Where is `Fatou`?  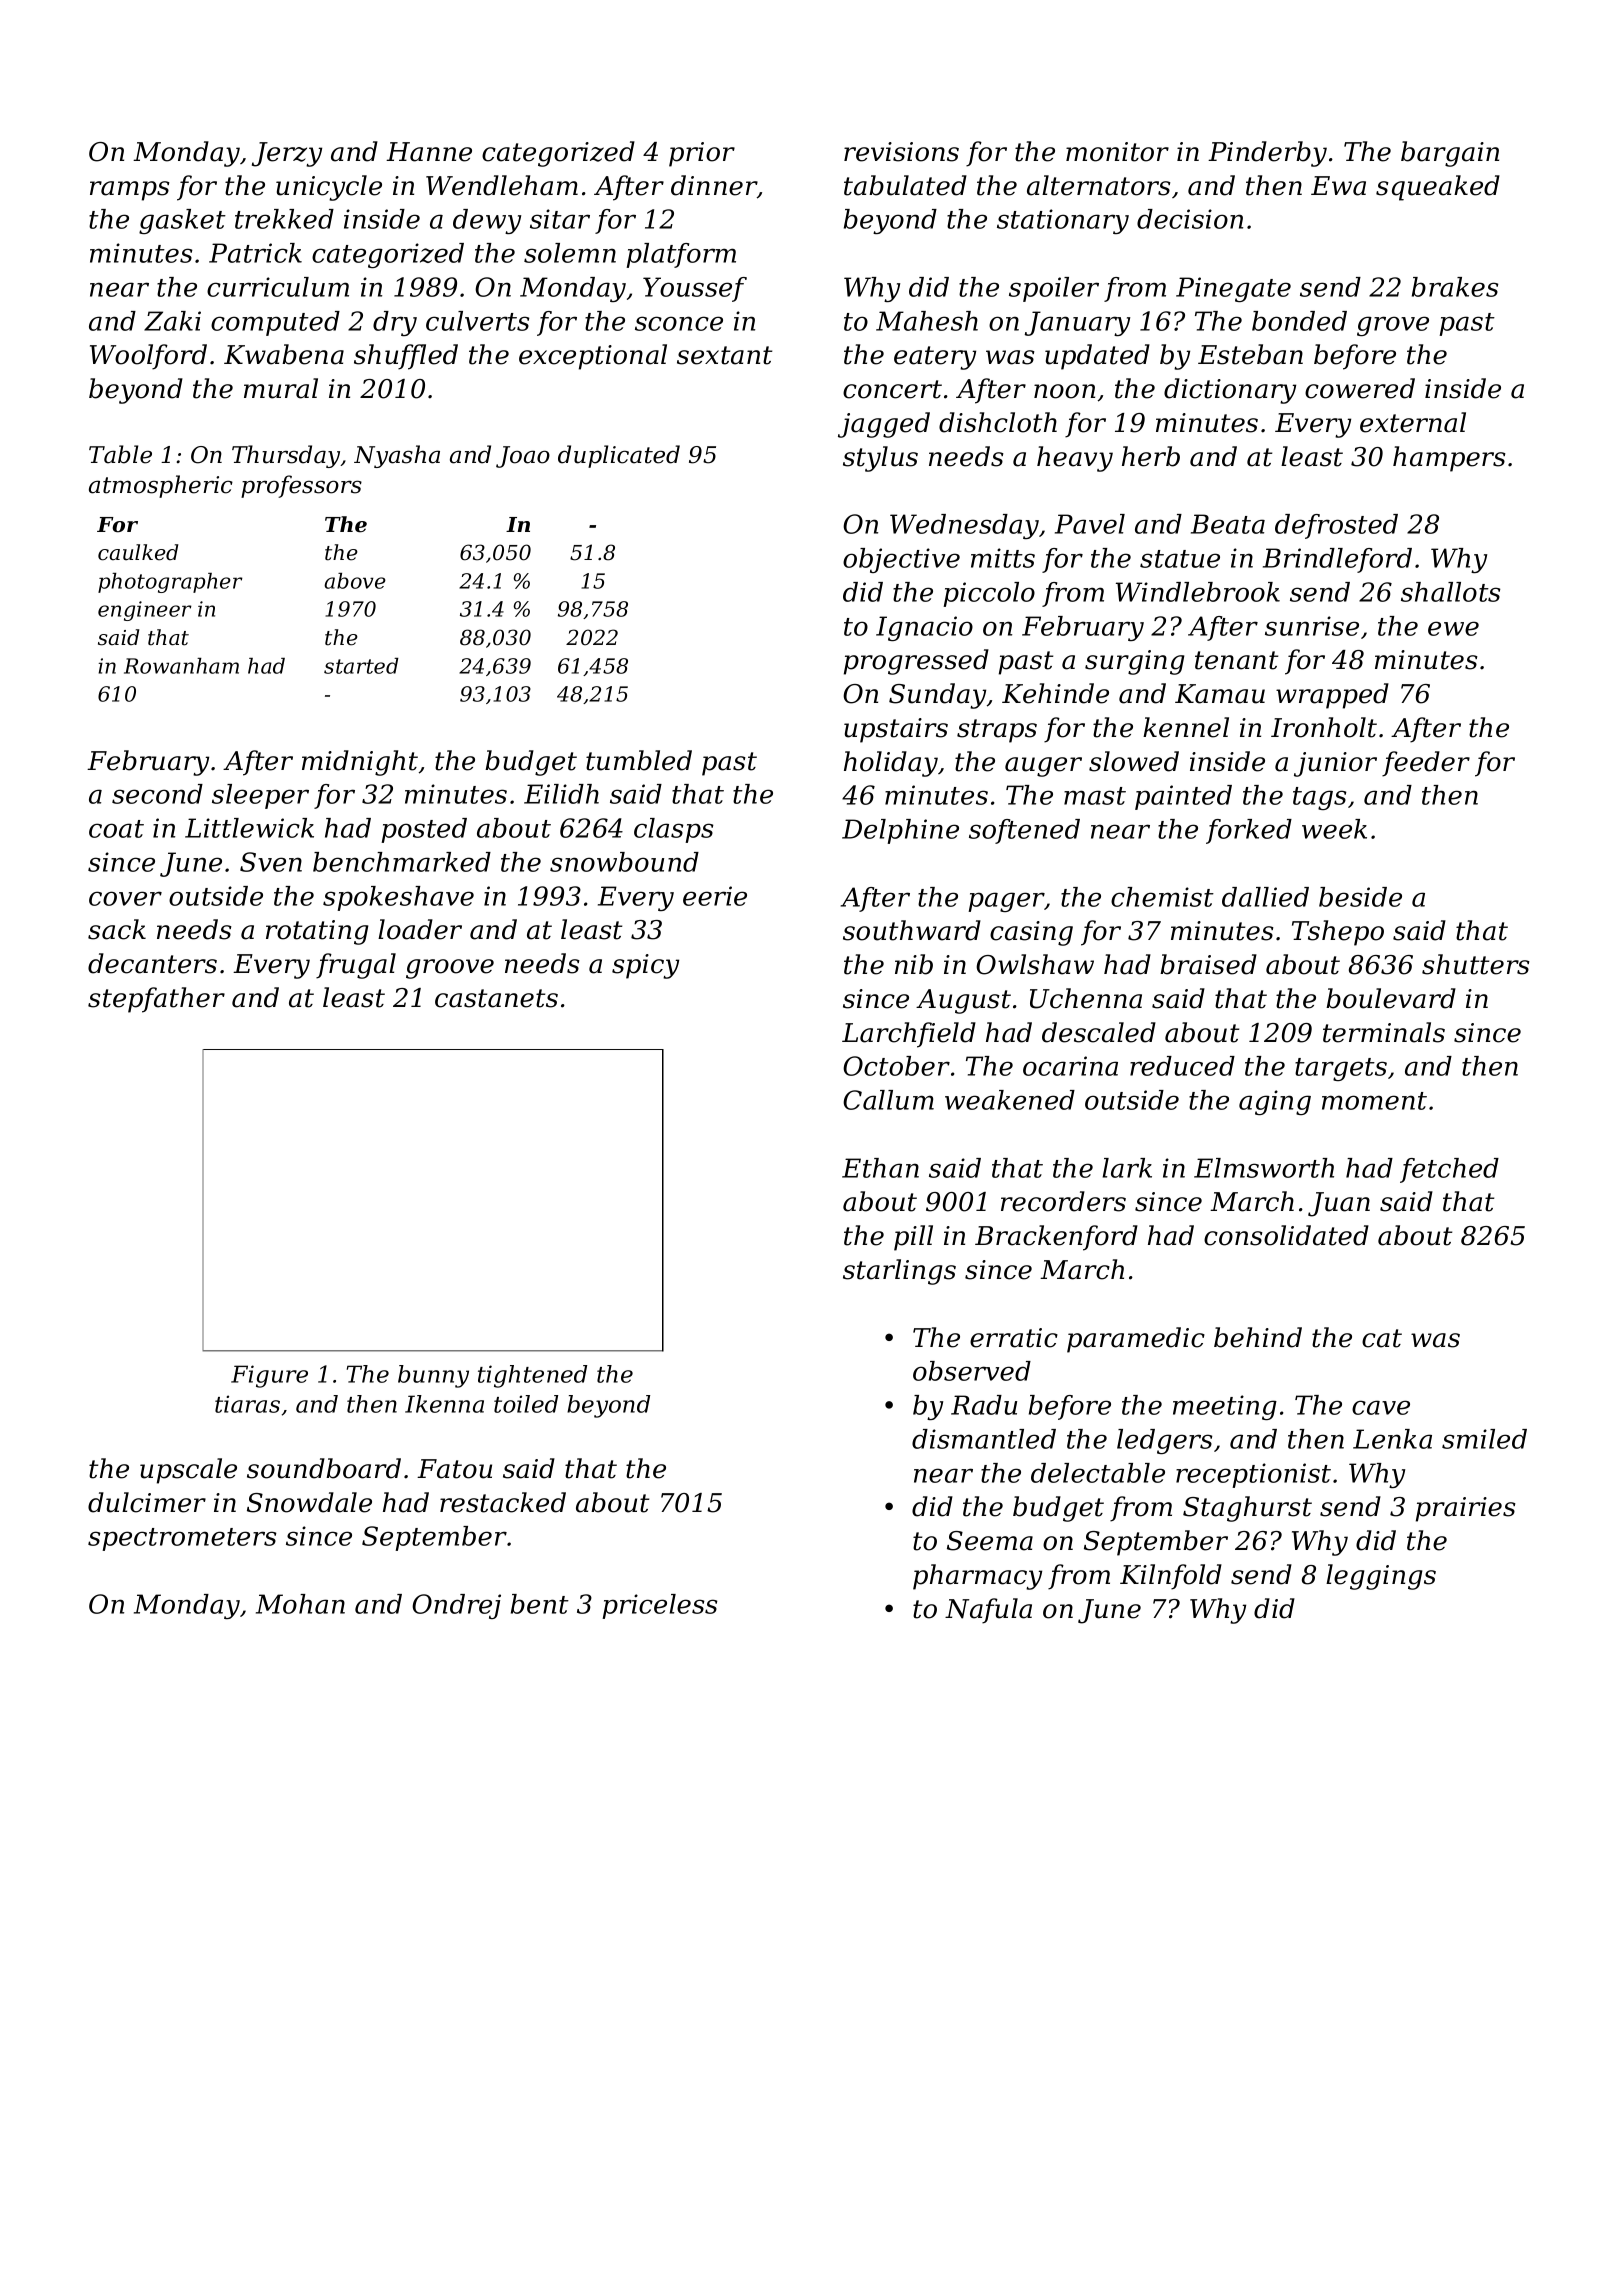 Fatou is located at coordinates (454, 1469).
